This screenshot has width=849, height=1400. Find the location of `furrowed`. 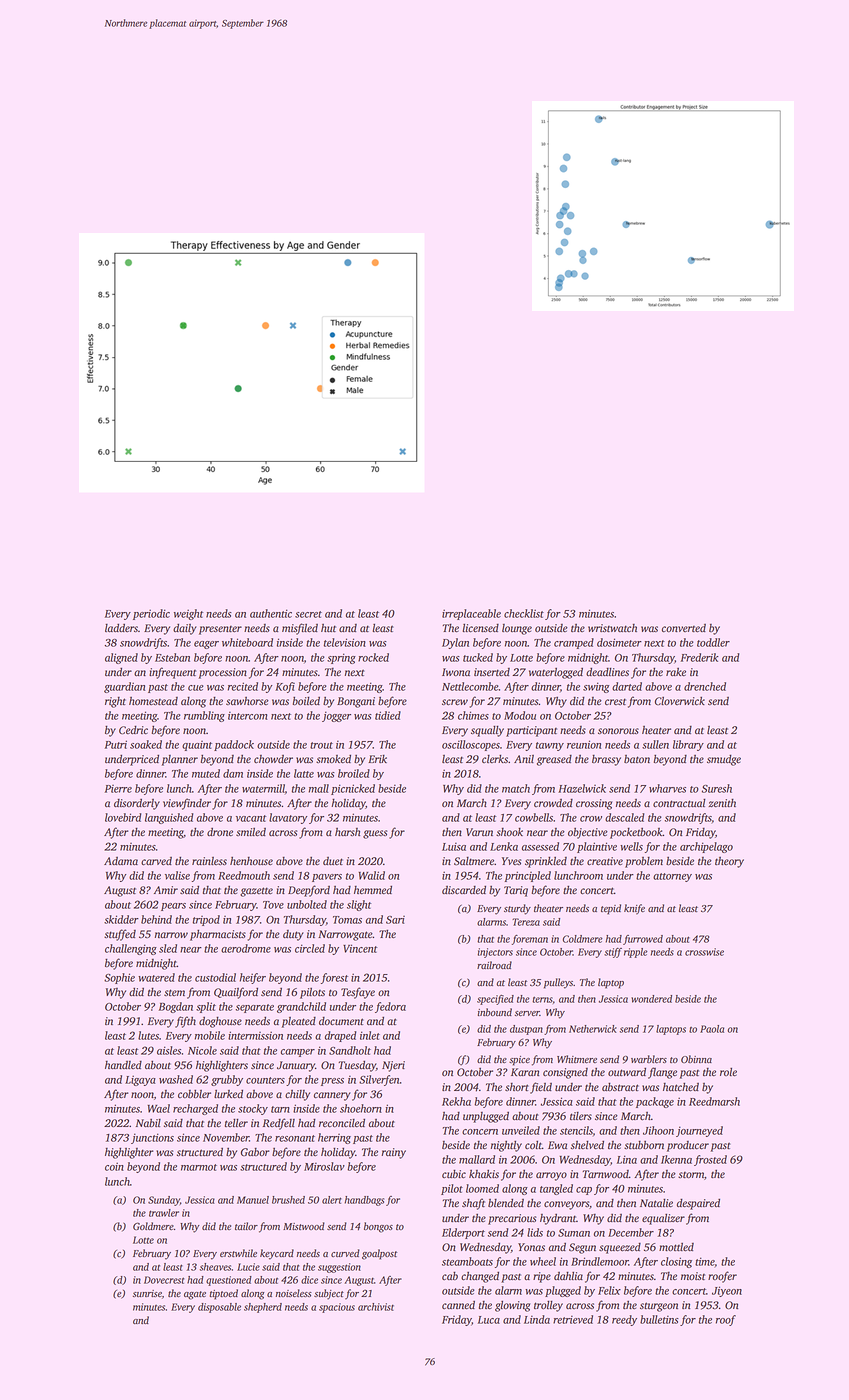

furrowed is located at coordinates (643, 940).
